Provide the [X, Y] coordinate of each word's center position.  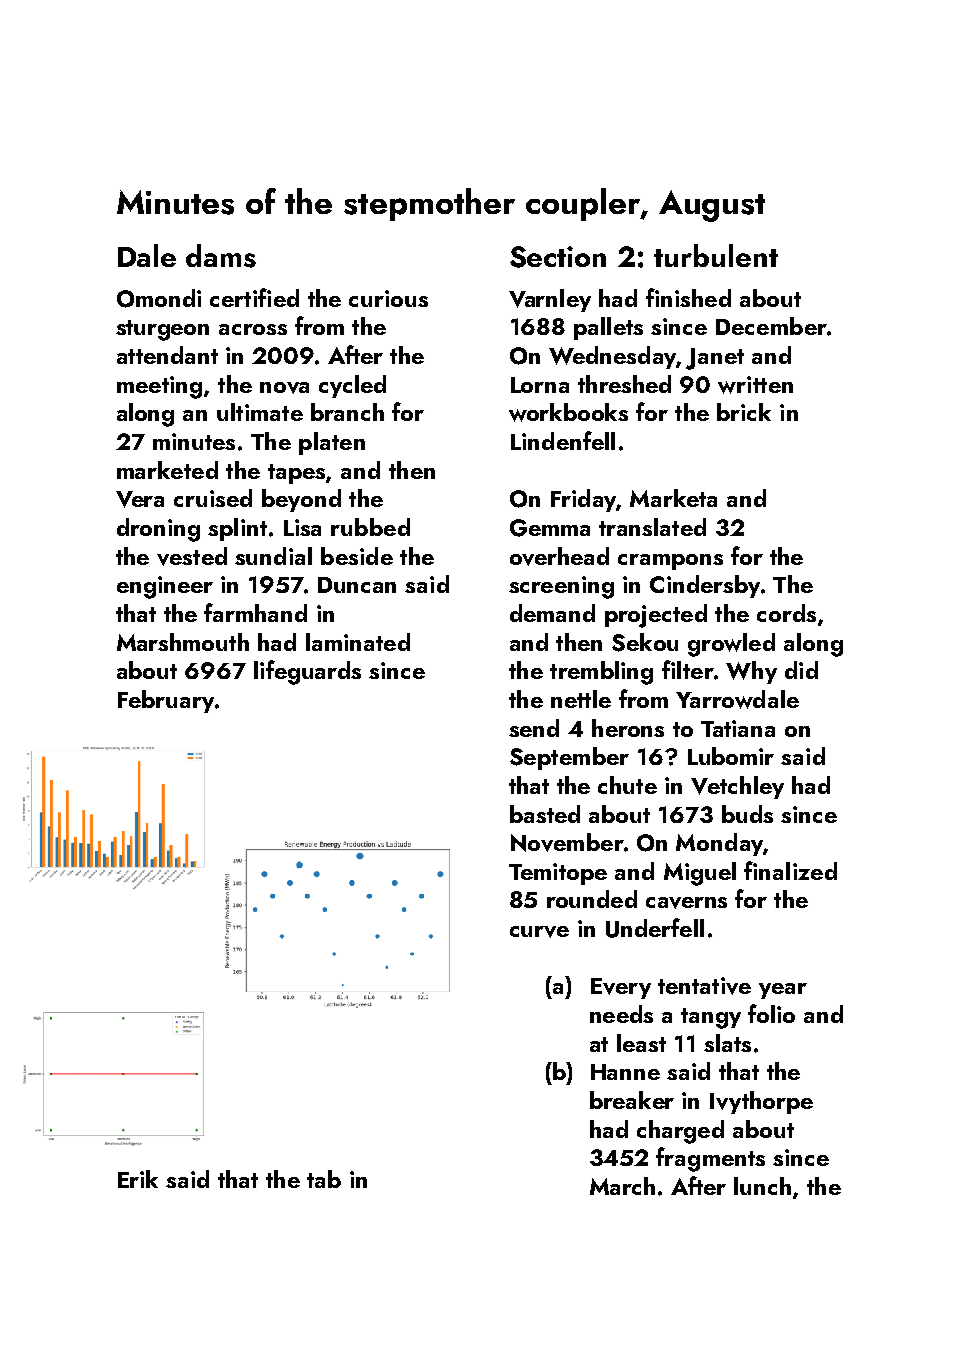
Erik [138, 1179]
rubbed [370, 527]
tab [324, 1179]
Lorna [540, 385]
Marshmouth [183, 642]
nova [284, 388]
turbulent [716, 255]
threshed [624, 384]
